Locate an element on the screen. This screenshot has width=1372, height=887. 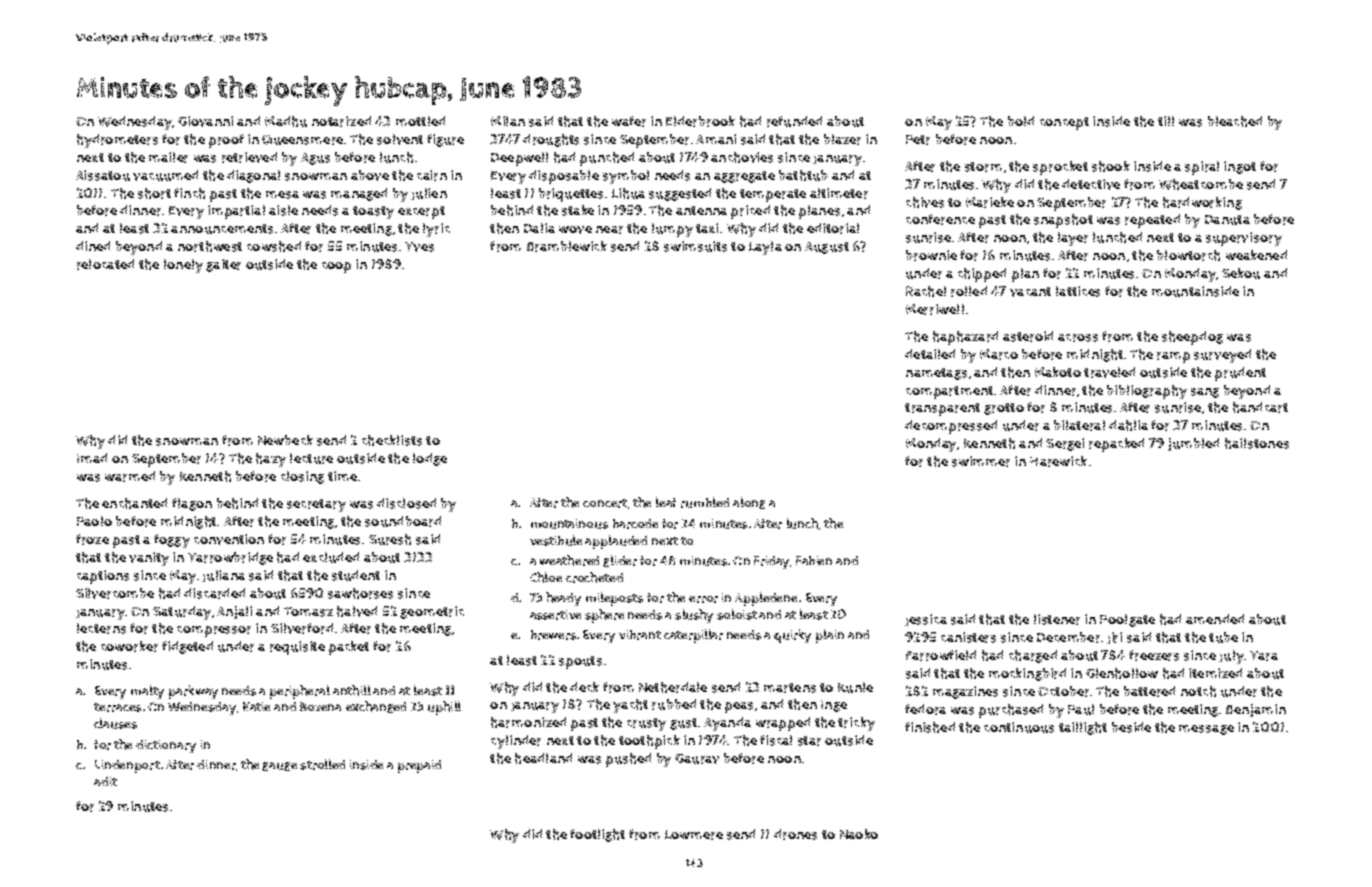
Imad is located at coordinates (92, 458).
